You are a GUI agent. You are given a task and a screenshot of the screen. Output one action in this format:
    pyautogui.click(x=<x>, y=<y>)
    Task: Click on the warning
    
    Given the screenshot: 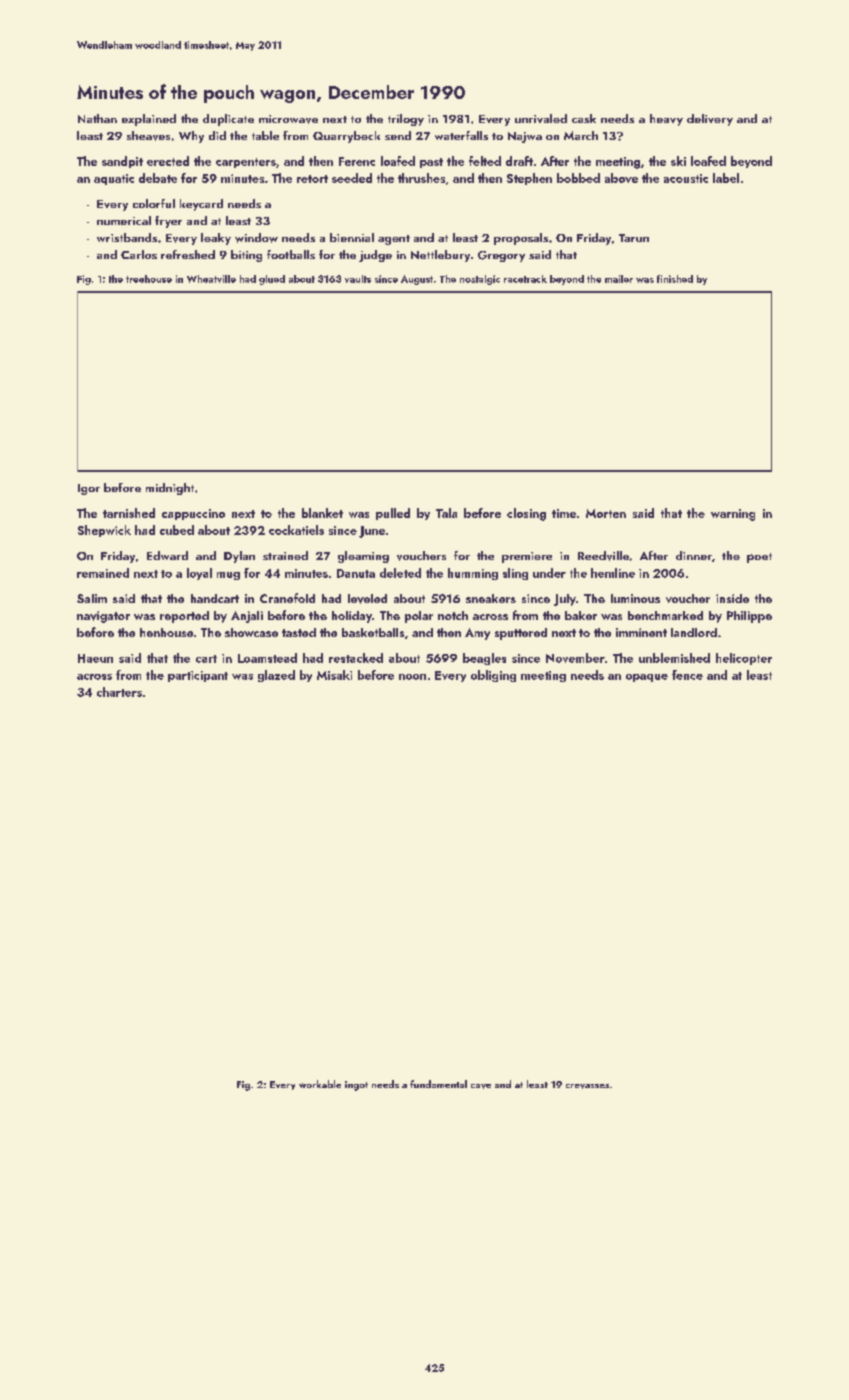 What is the action you would take?
    pyautogui.click(x=733, y=515)
